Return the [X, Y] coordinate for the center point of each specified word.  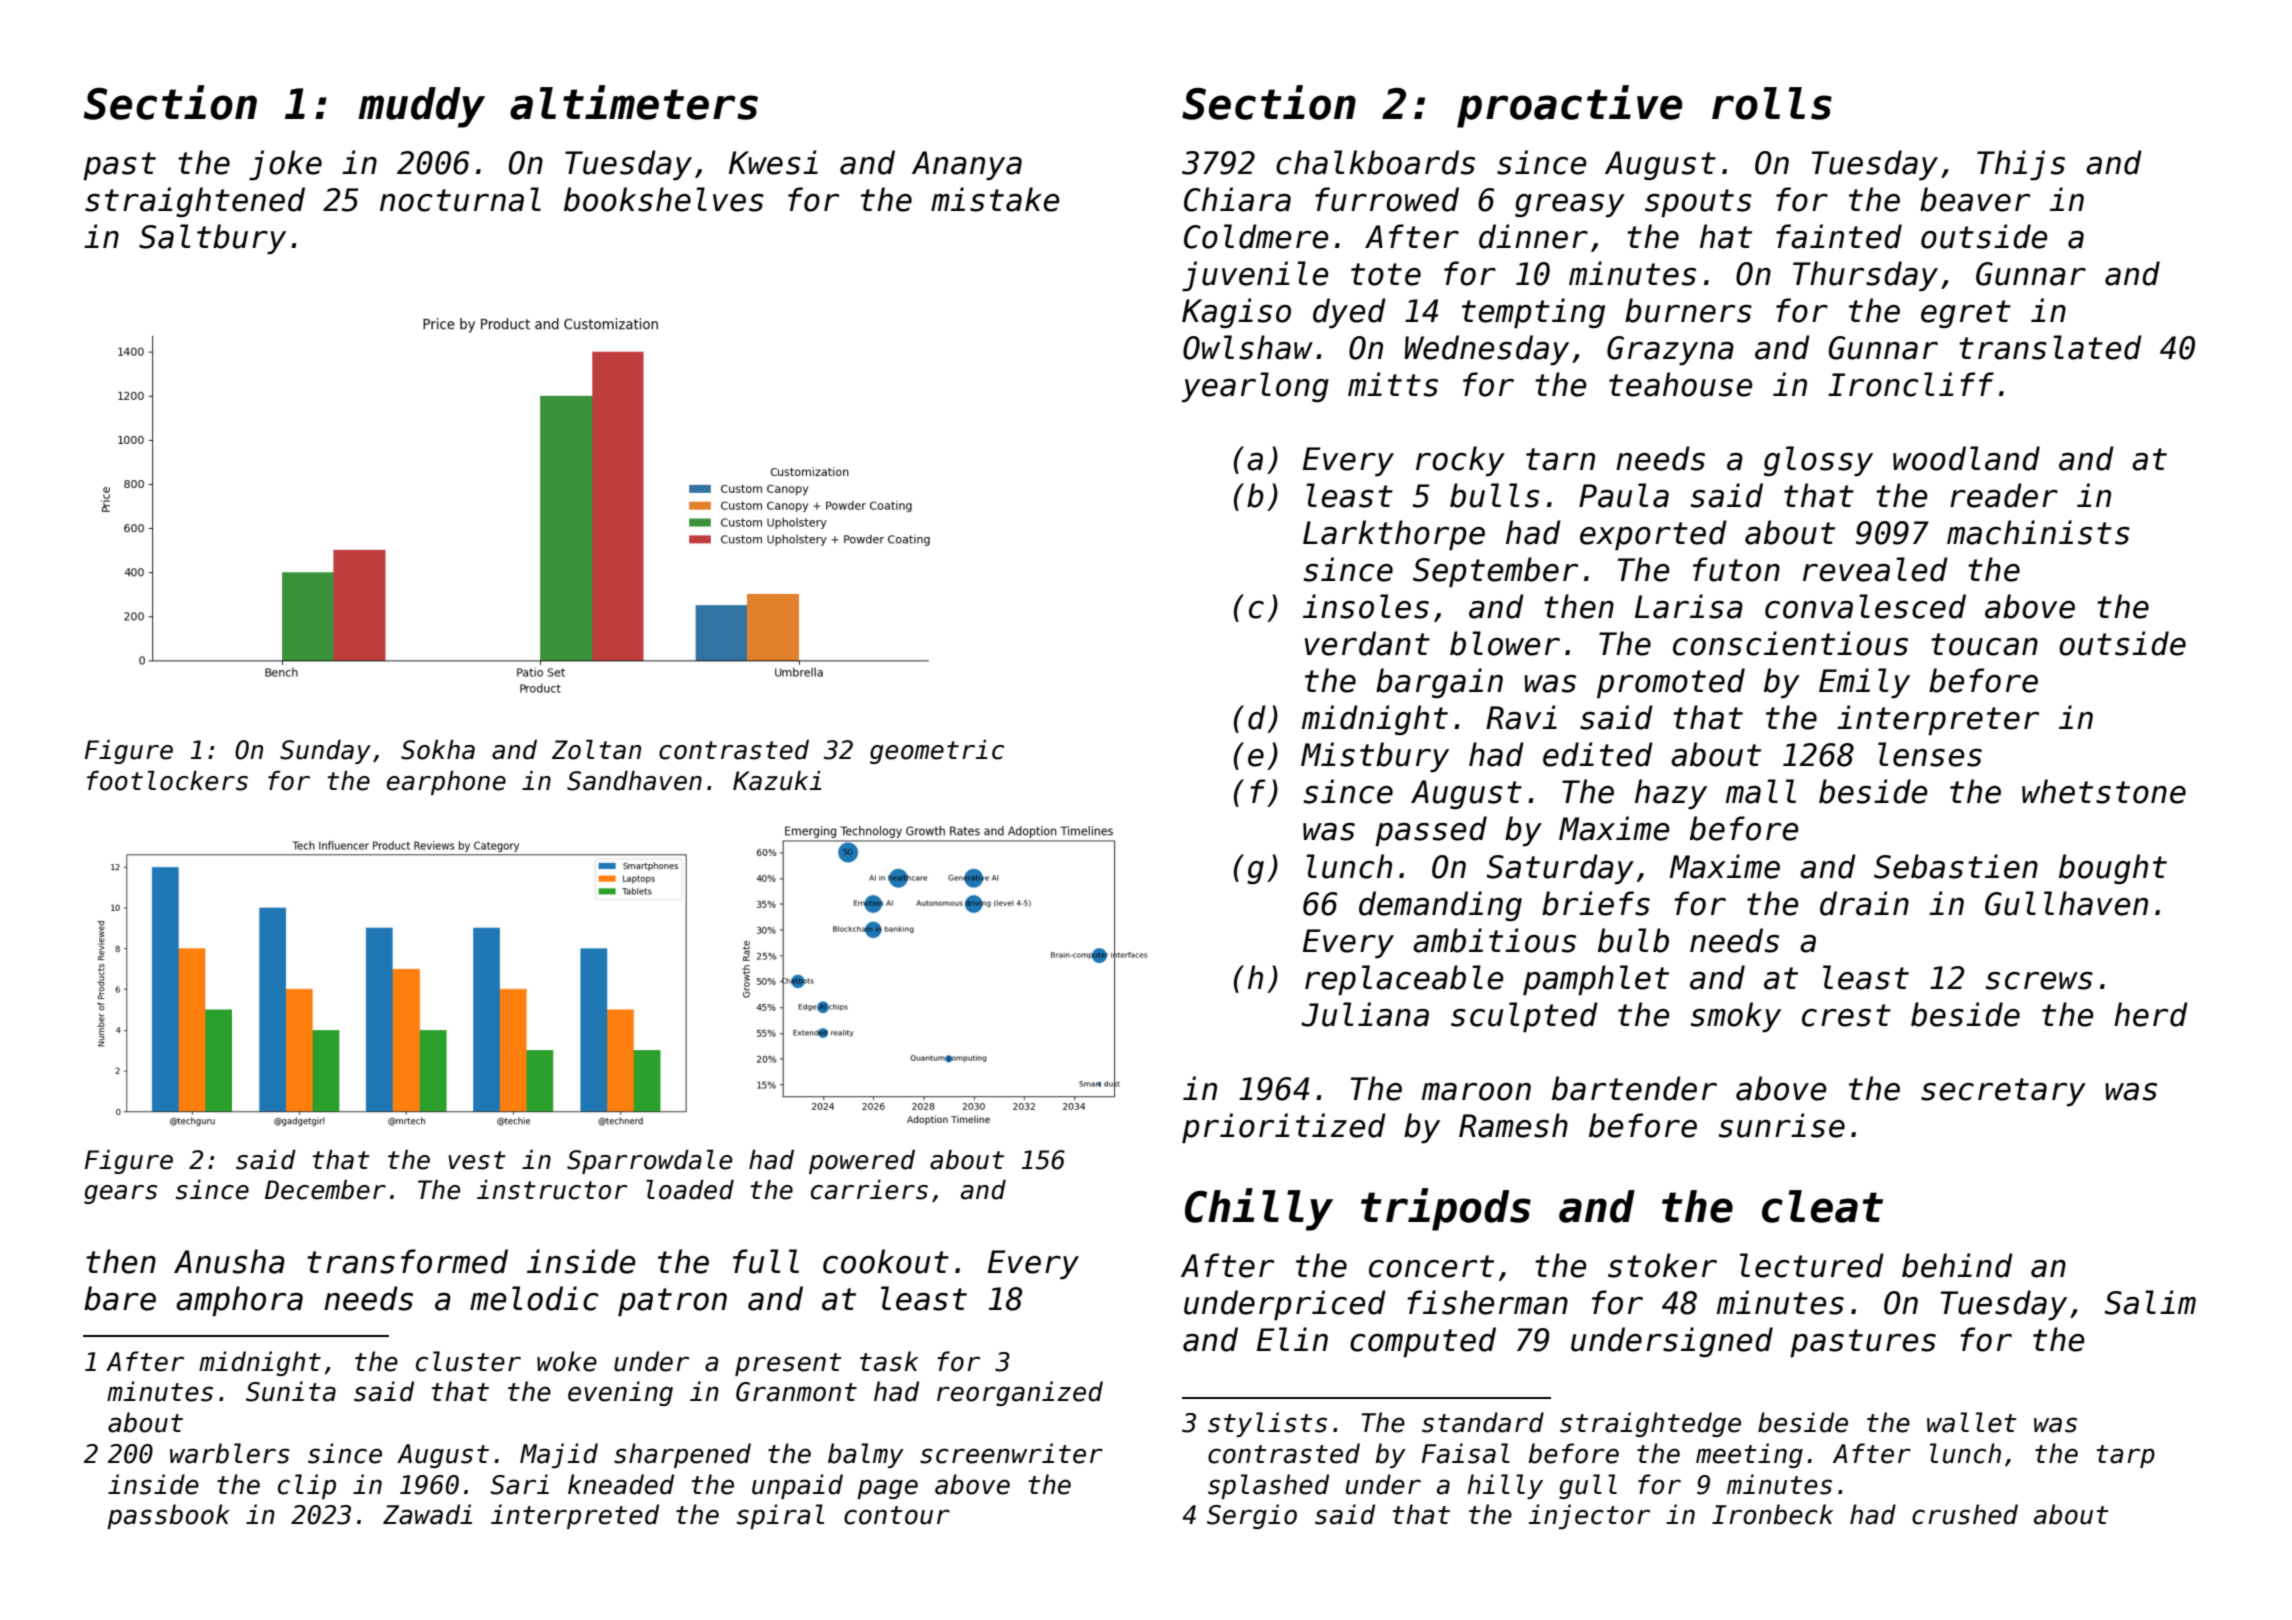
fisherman [1487, 1302]
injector [1589, 1516]
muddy [421, 107]
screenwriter [1011, 1453]
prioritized [1284, 1128]
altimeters [634, 102]
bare [120, 1298]
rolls [1772, 103]
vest [477, 1160]
